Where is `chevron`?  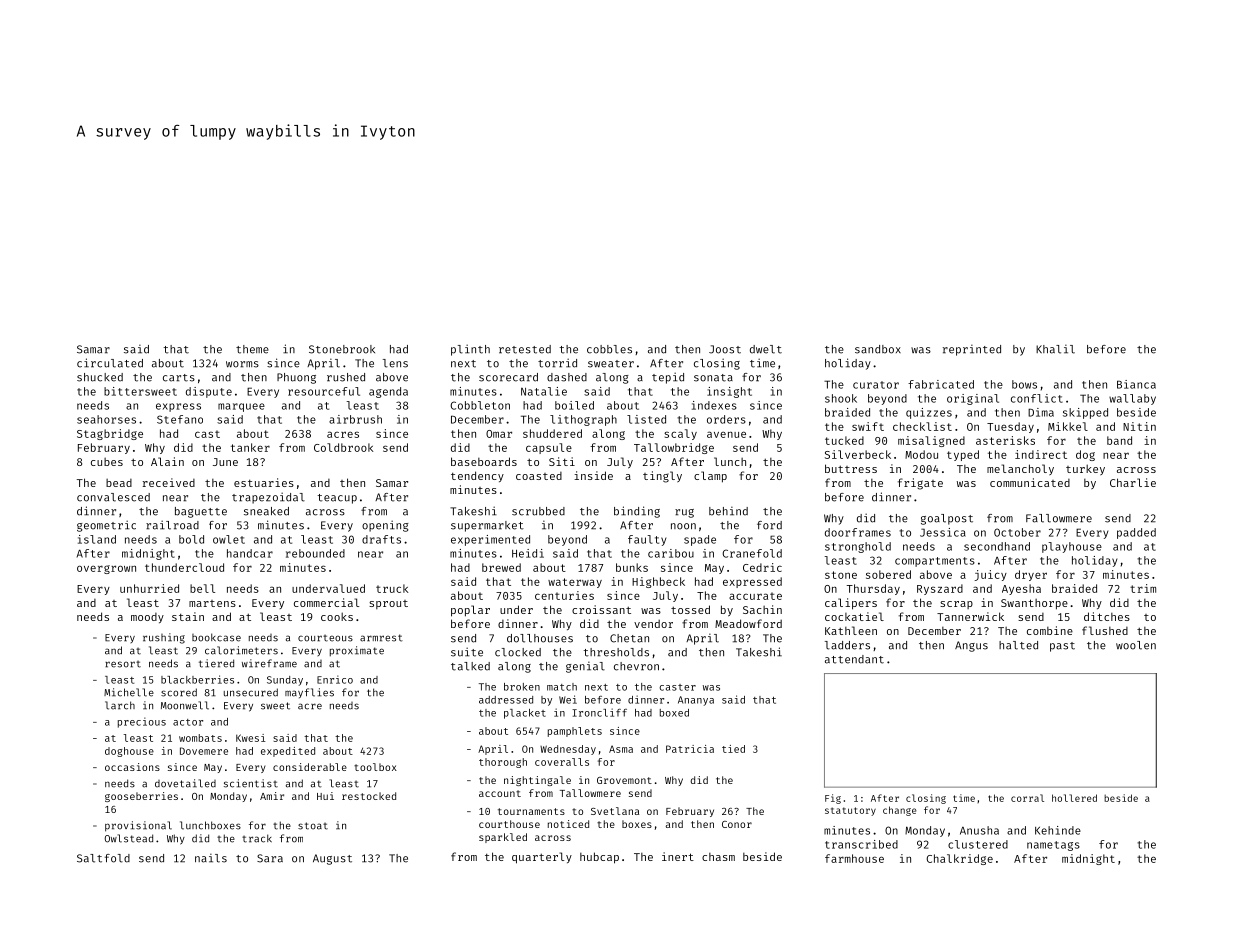
chevron is located at coordinates (636, 666).
